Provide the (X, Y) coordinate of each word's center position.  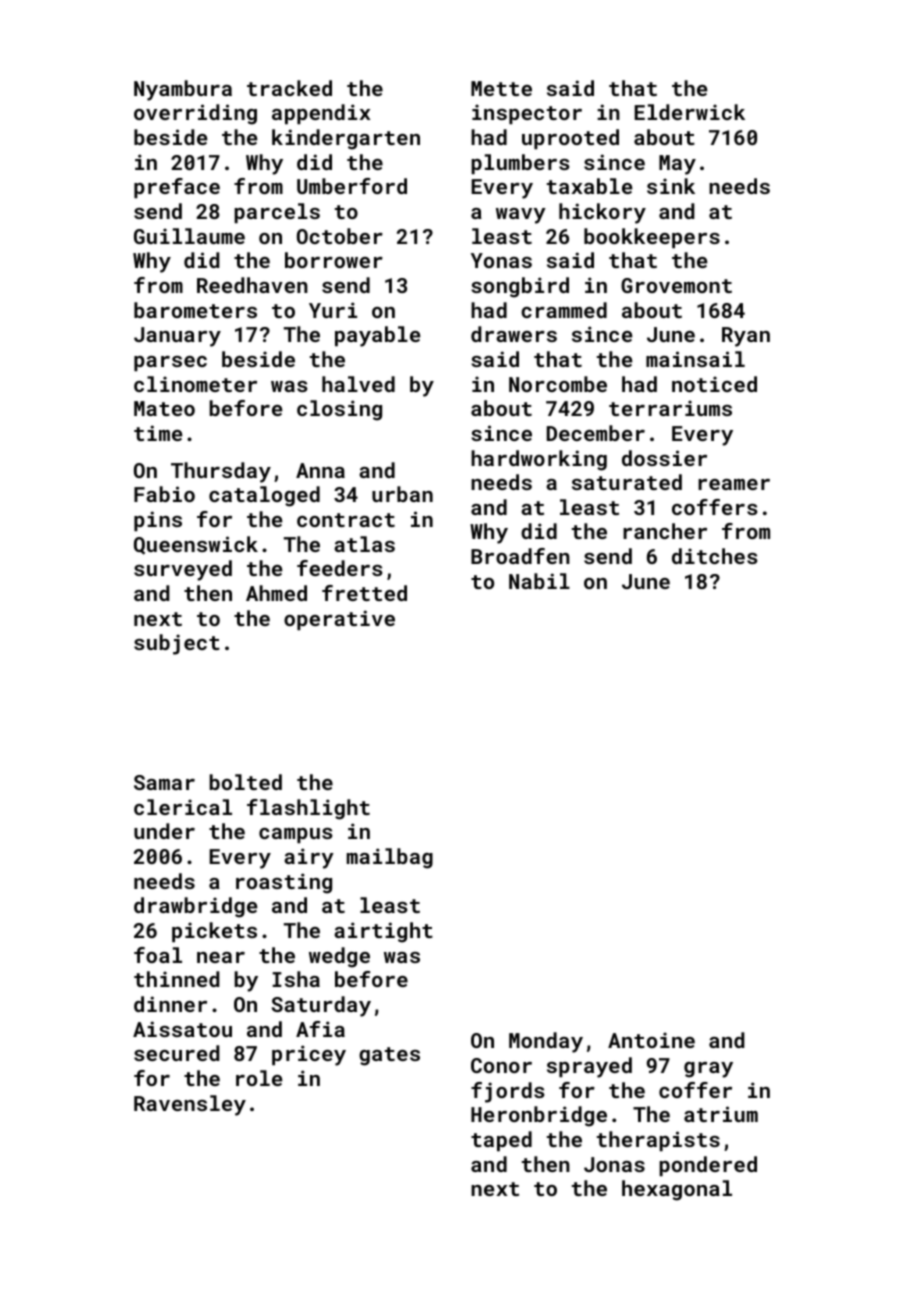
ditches (715, 556)
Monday (546, 1042)
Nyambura (183, 90)
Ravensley (190, 1105)
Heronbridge (539, 1116)
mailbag (390, 858)
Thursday (221, 472)
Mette (501, 88)
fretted (364, 593)
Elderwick (689, 112)
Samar (164, 782)
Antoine (651, 1040)
